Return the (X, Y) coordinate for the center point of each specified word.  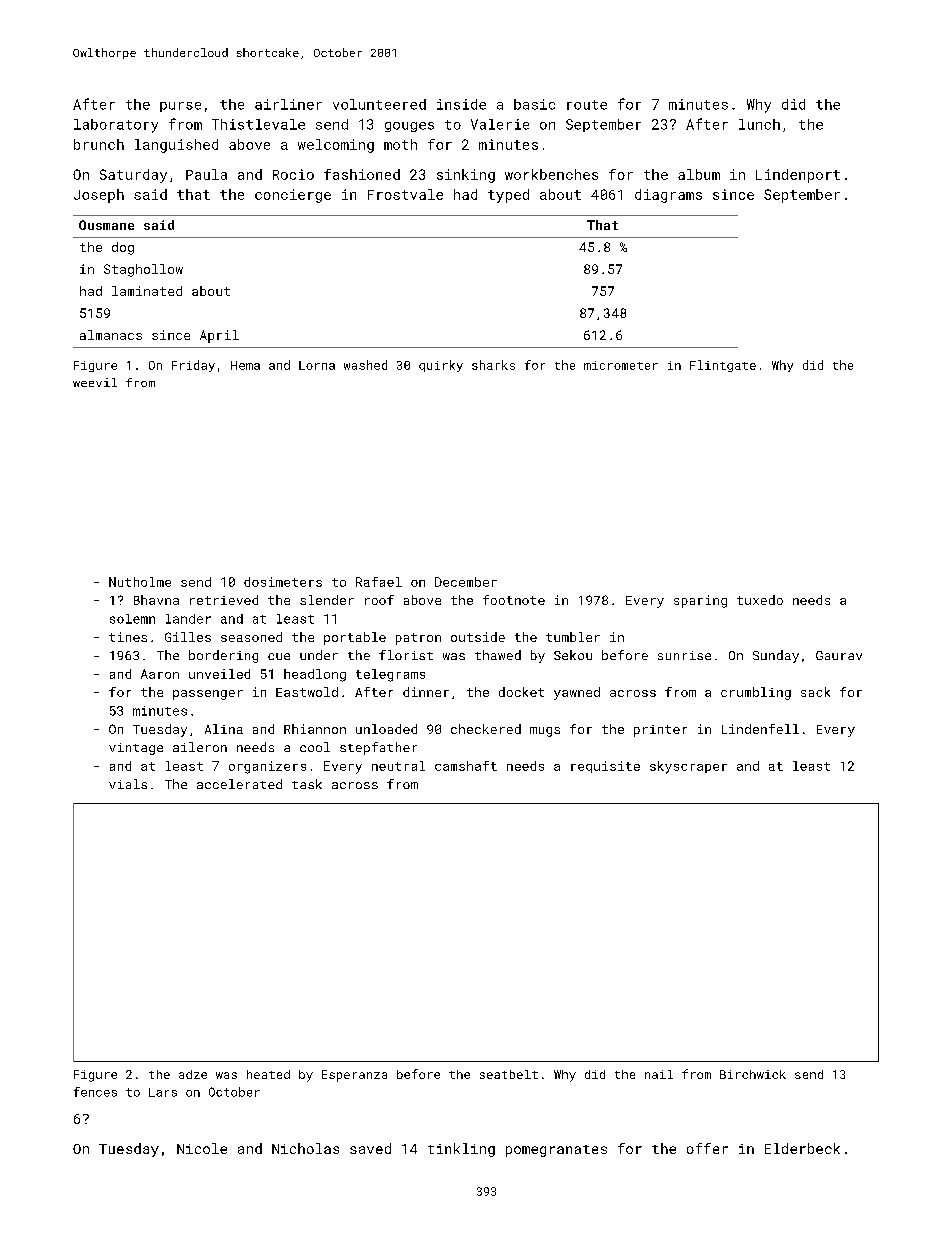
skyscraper (688, 767)
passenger (208, 695)
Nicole (202, 1148)
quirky (441, 366)
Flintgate (723, 366)
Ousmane (106, 225)
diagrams (668, 196)
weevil (95, 382)
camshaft (466, 766)
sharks (493, 365)
